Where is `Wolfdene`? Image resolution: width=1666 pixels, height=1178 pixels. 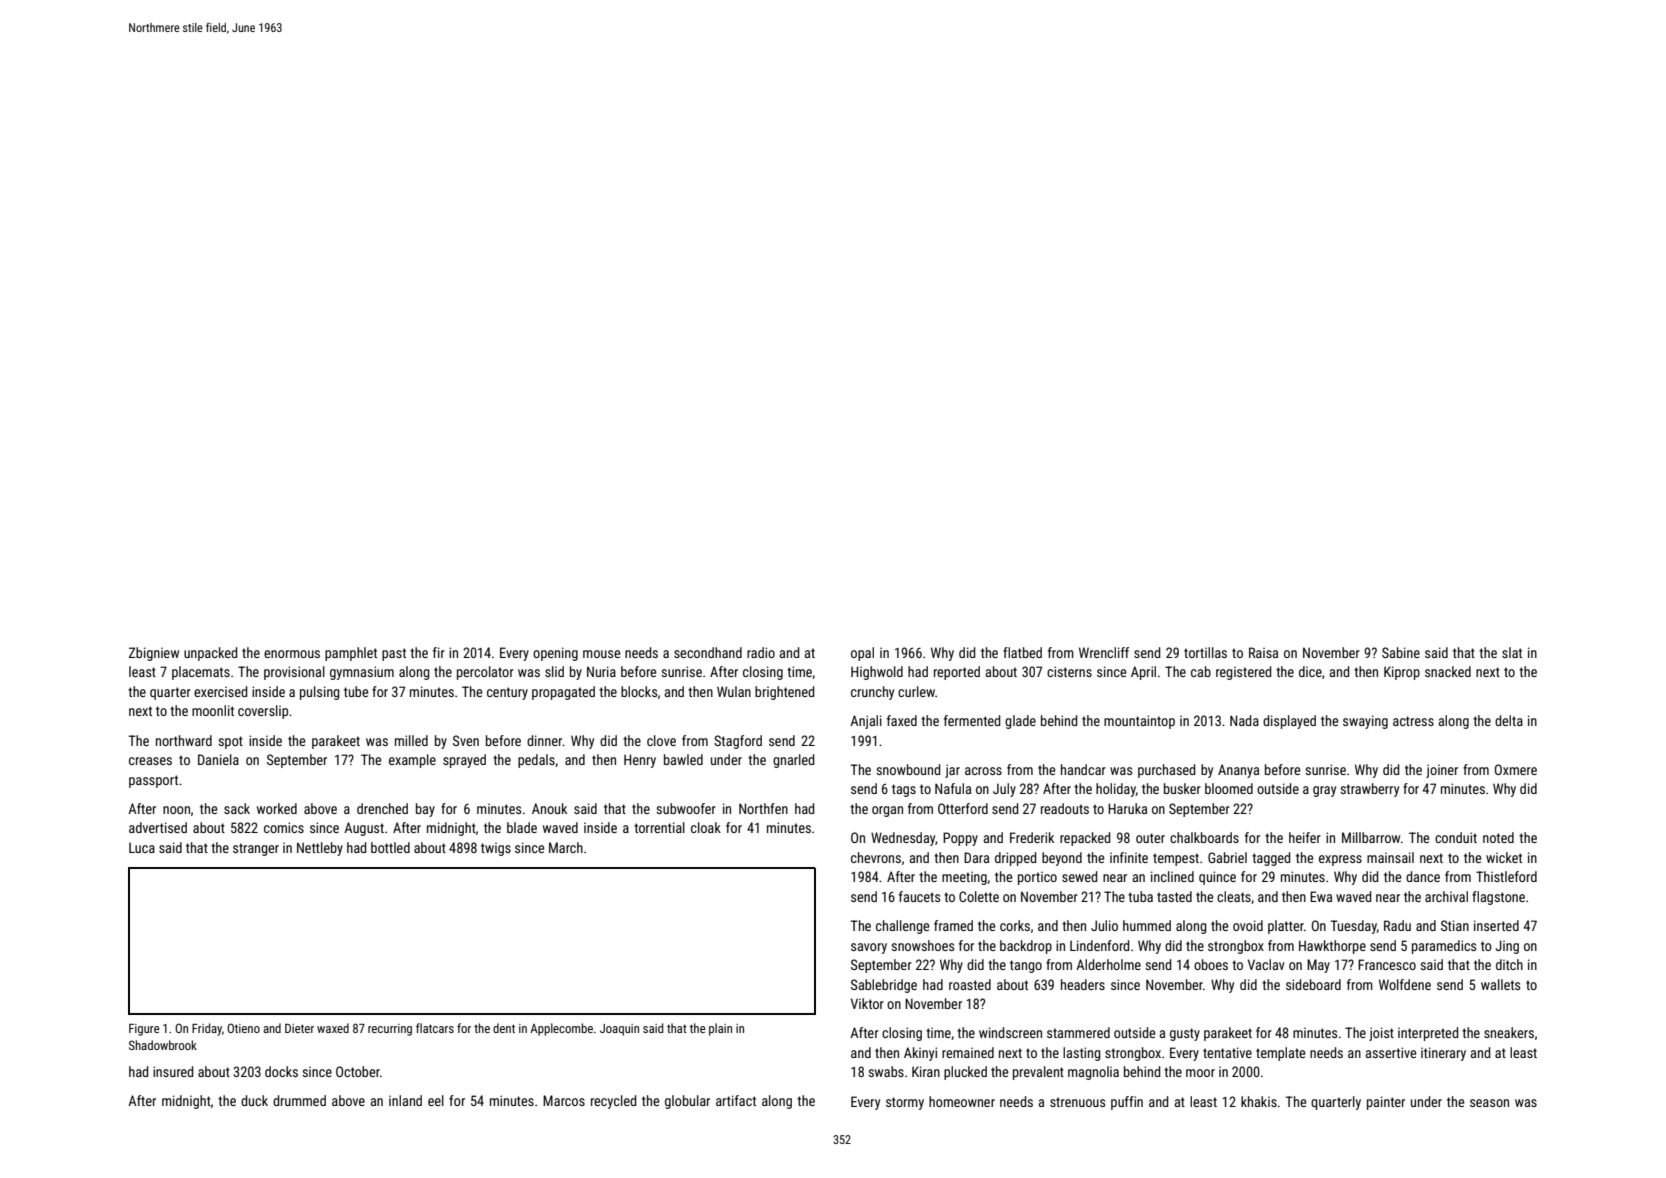 Wolfdene is located at coordinates (1405, 984).
